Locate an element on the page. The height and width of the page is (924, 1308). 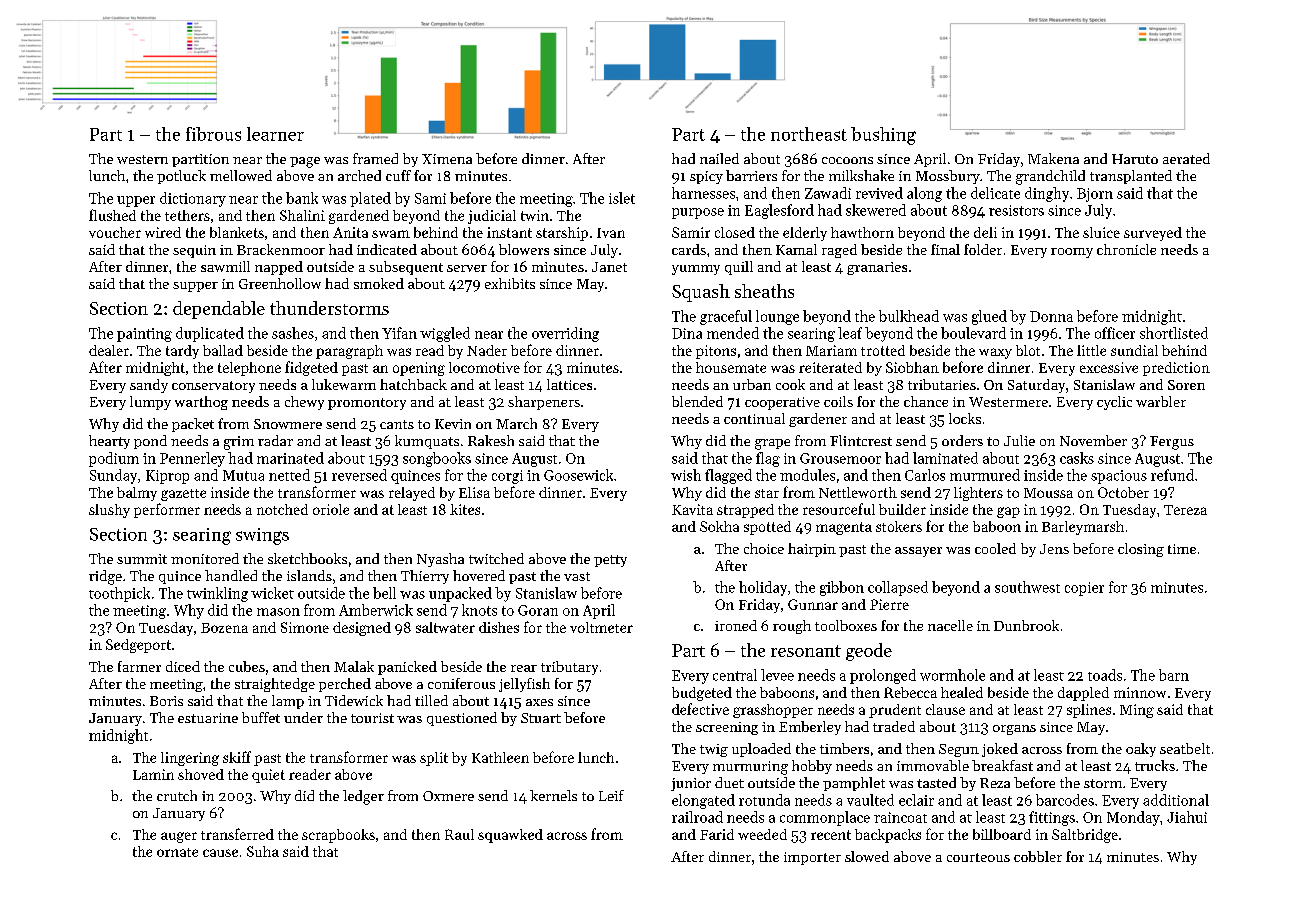
ironed is located at coordinates (736, 625).
